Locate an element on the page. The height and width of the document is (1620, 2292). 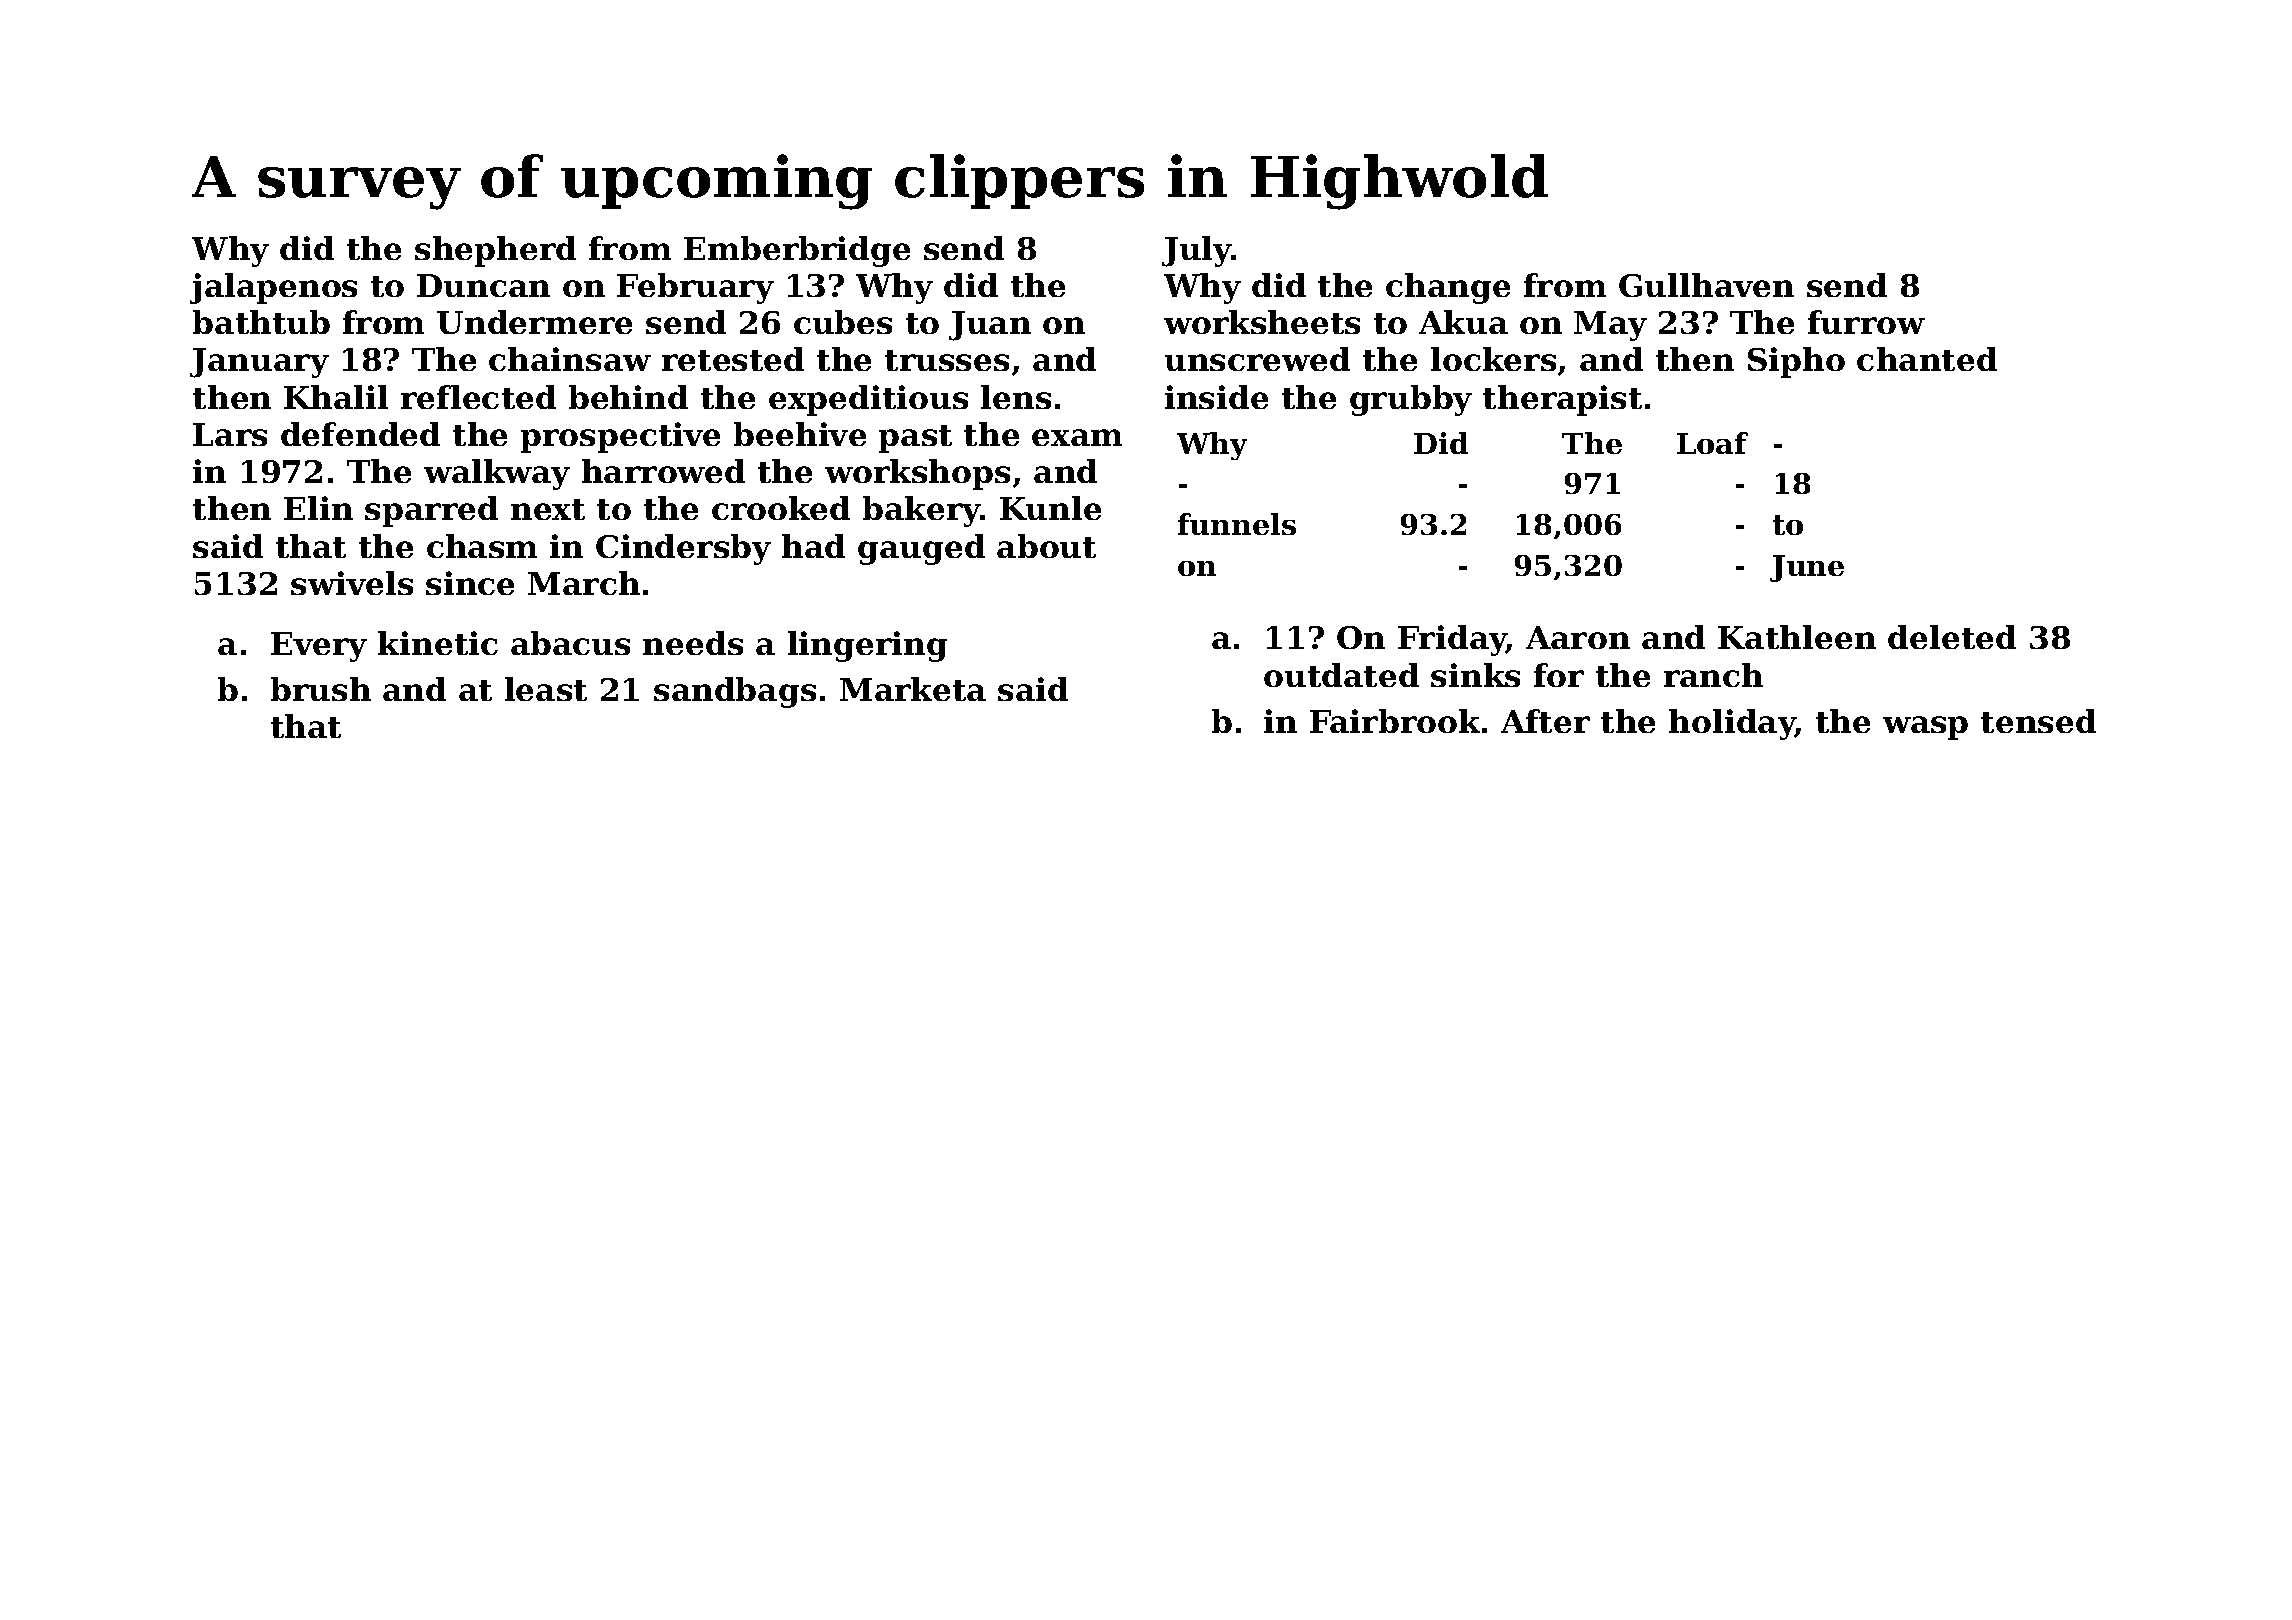
shepherd is located at coordinates (495, 251).
